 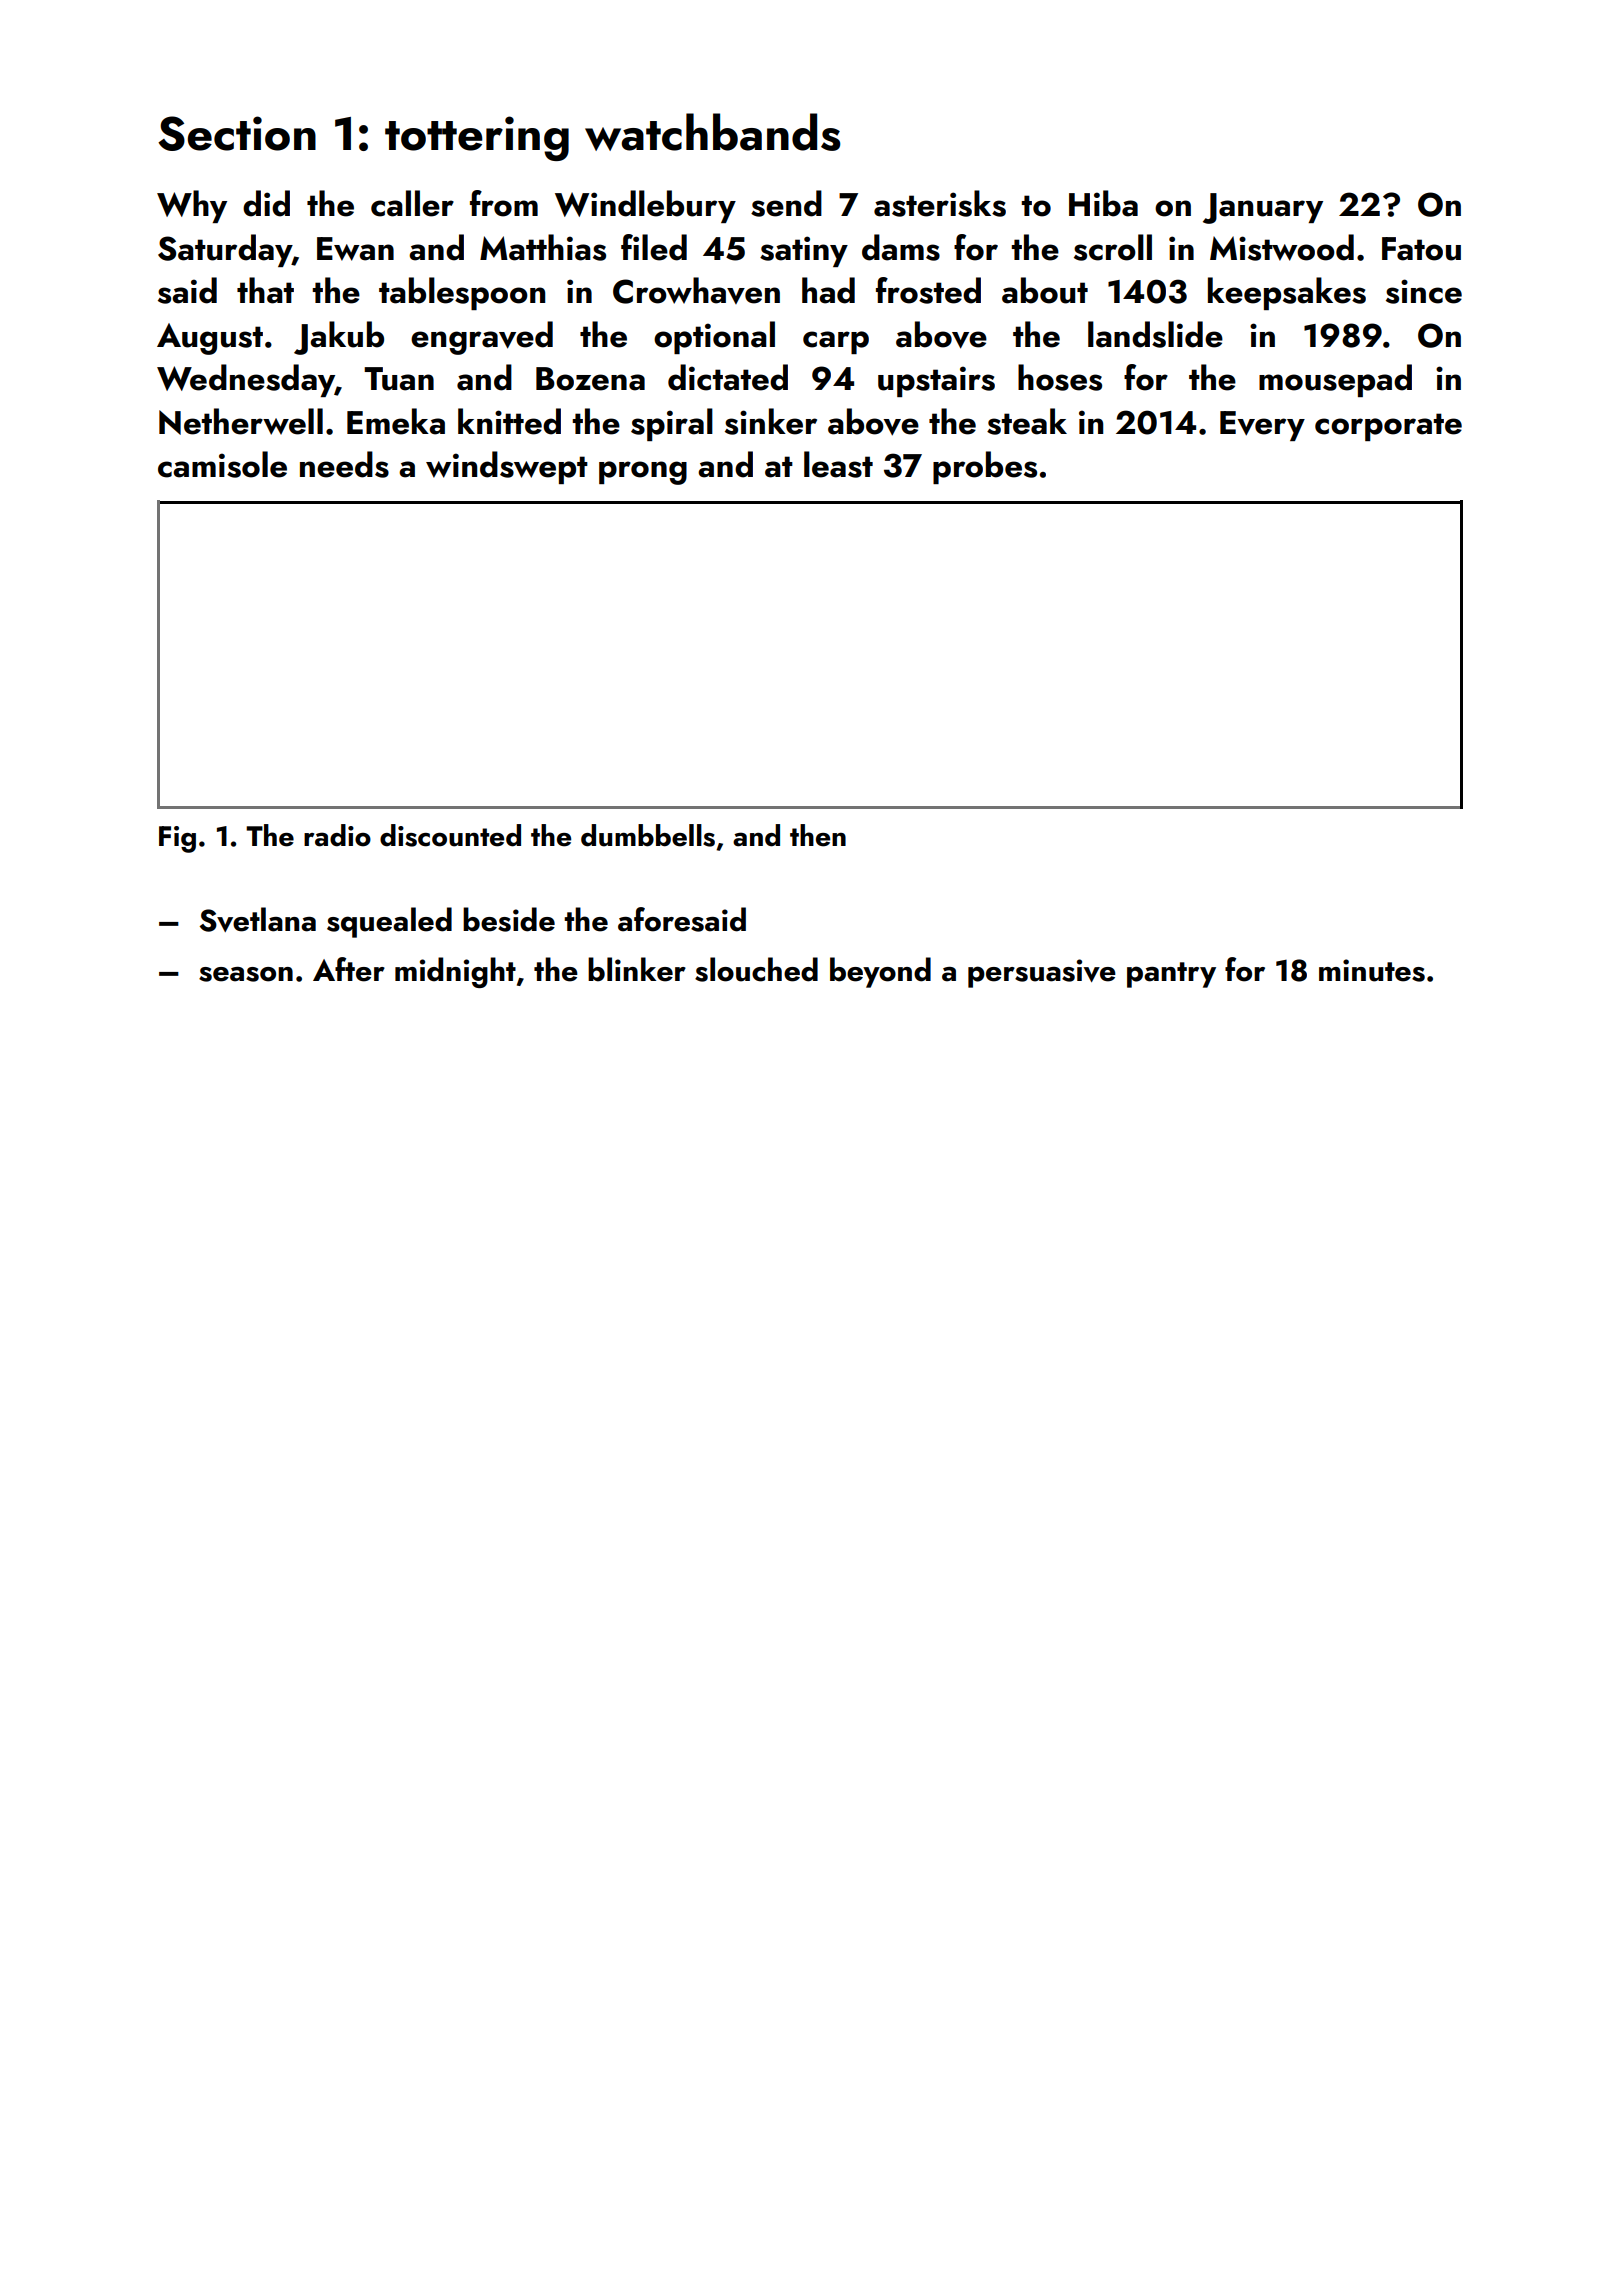 I want to click on Windlebury, so click(x=645, y=206).
